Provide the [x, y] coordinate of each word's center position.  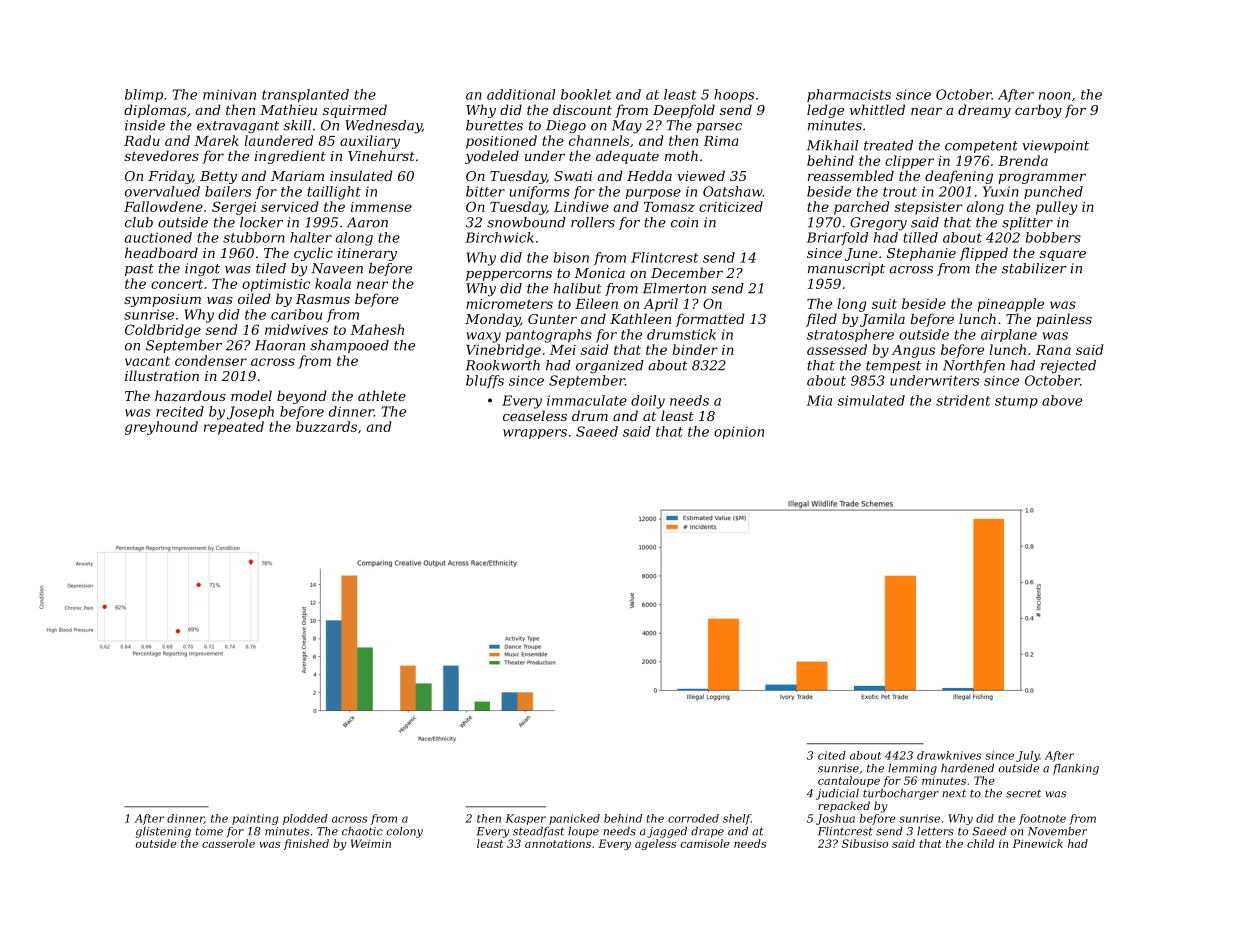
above [1062, 400]
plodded [305, 819]
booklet [586, 94]
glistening [163, 832]
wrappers [535, 434]
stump [1016, 402]
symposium [162, 300]
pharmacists [849, 95]
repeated [234, 428]
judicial [837, 794]
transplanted [305, 96]
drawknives [949, 755]
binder [695, 349]
